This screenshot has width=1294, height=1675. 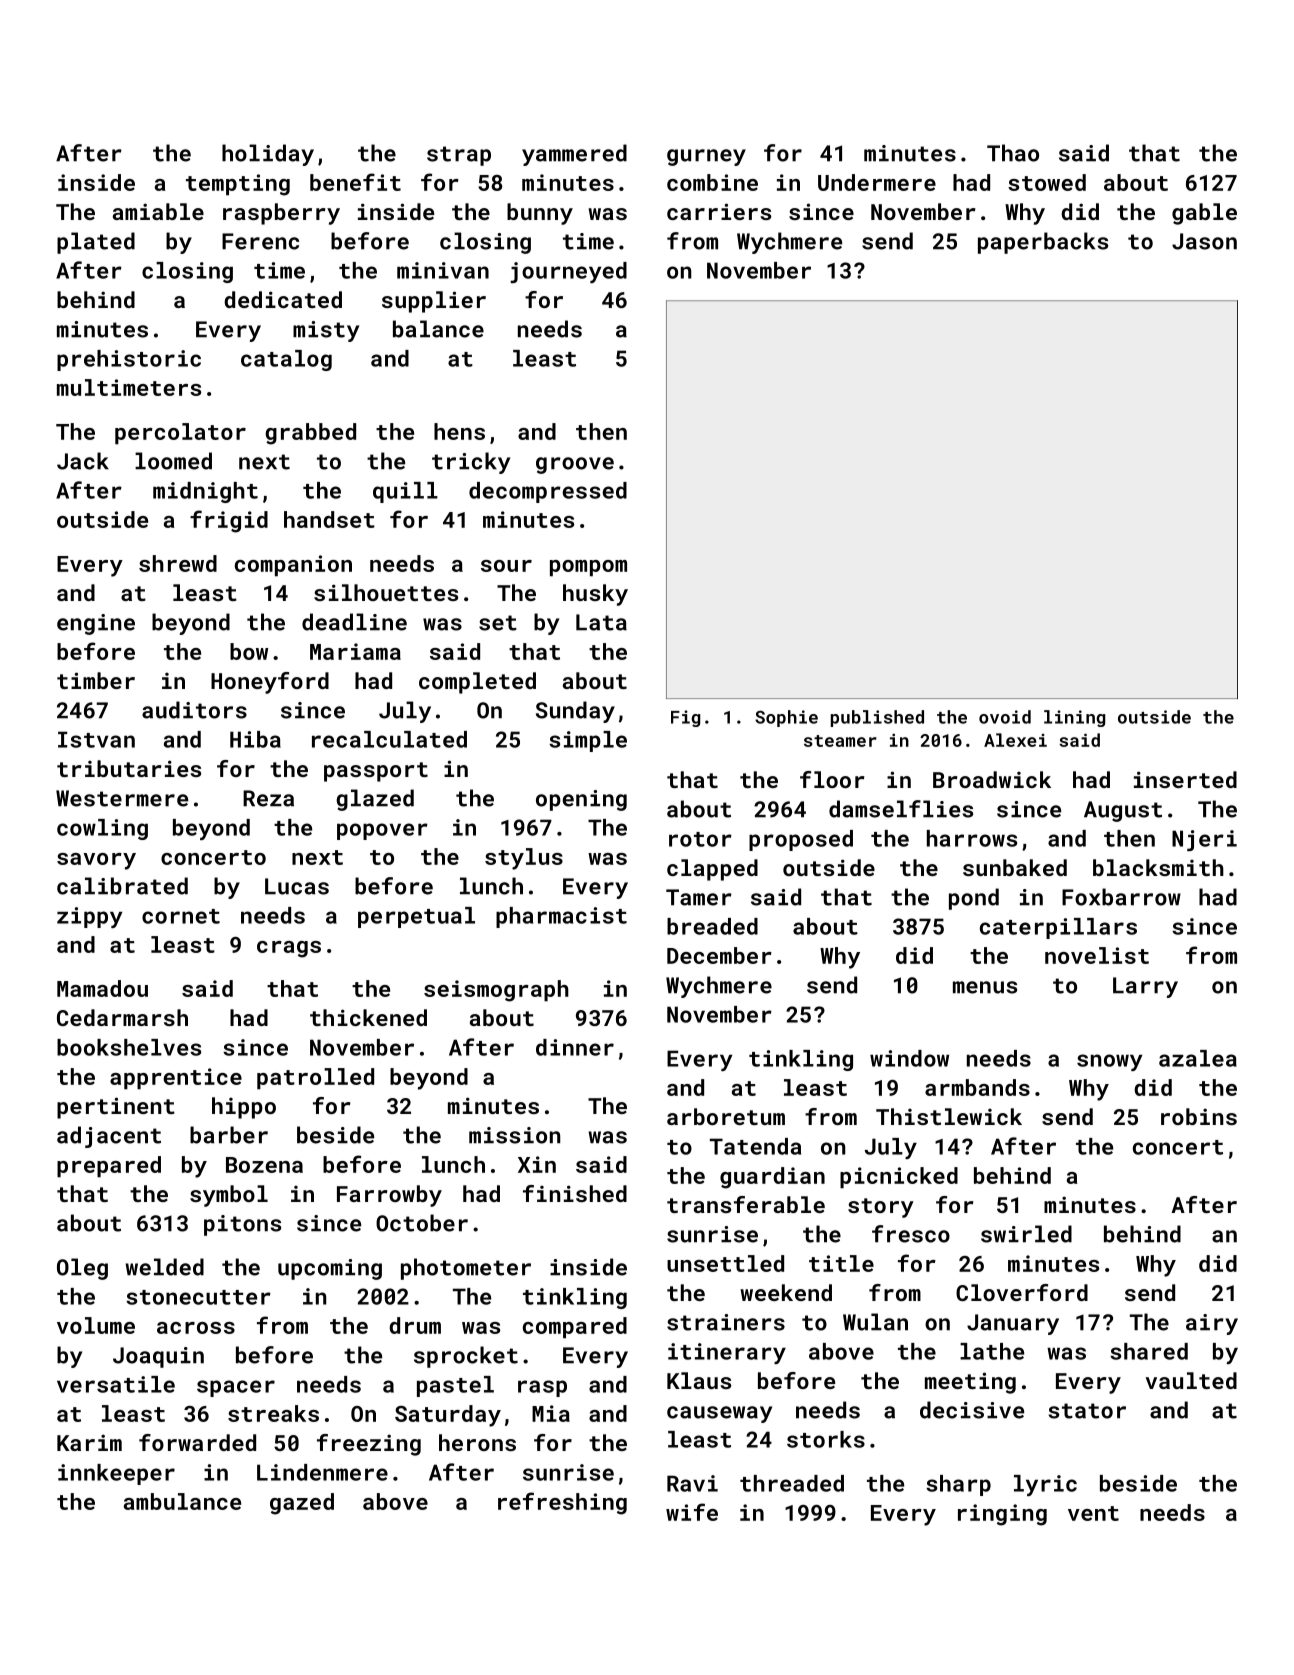 What do you see at coordinates (561, 917) in the screenshot?
I see `pharmacist` at bounding box center [561, 917].
